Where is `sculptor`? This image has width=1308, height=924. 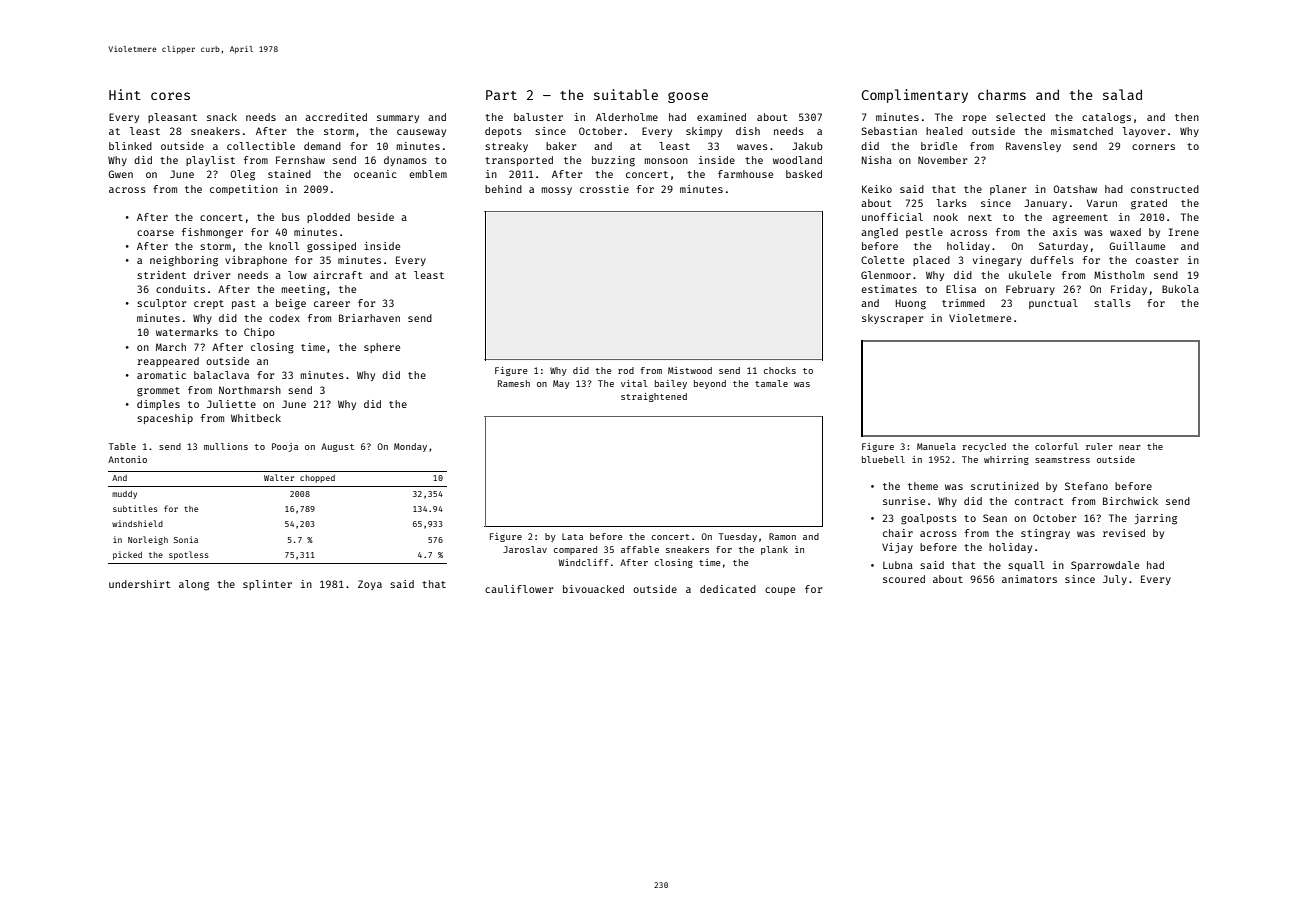
sculptor is located at coordinates (162, 304).
